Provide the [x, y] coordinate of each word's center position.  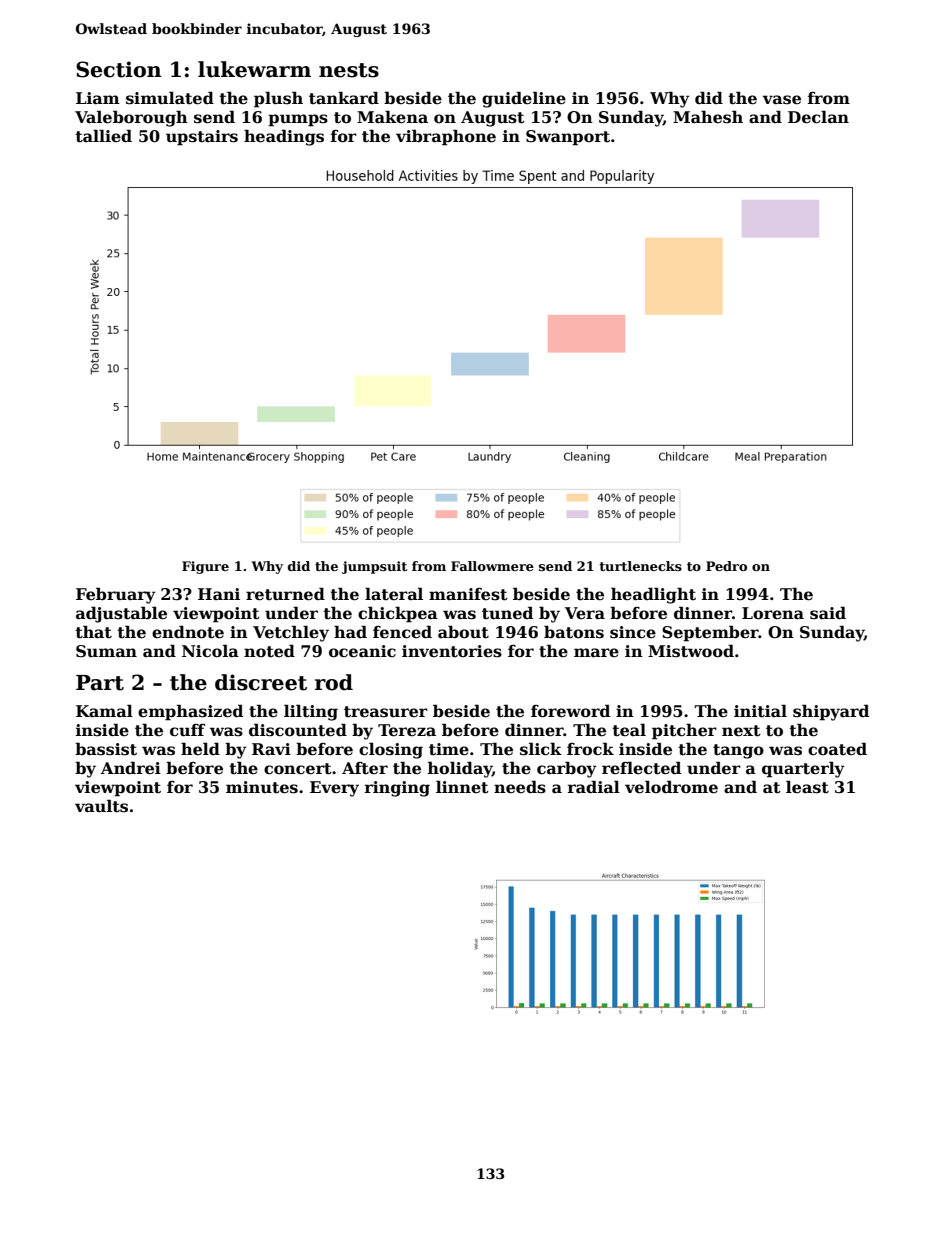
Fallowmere [492, 566]
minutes [262, 787]
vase [781, 100]
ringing [397, 789]
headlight [653, 595]
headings [284, 137]
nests [349, 70]
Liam [98, 98]
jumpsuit [374, 567]
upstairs [202, 138]
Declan [818, 117]
